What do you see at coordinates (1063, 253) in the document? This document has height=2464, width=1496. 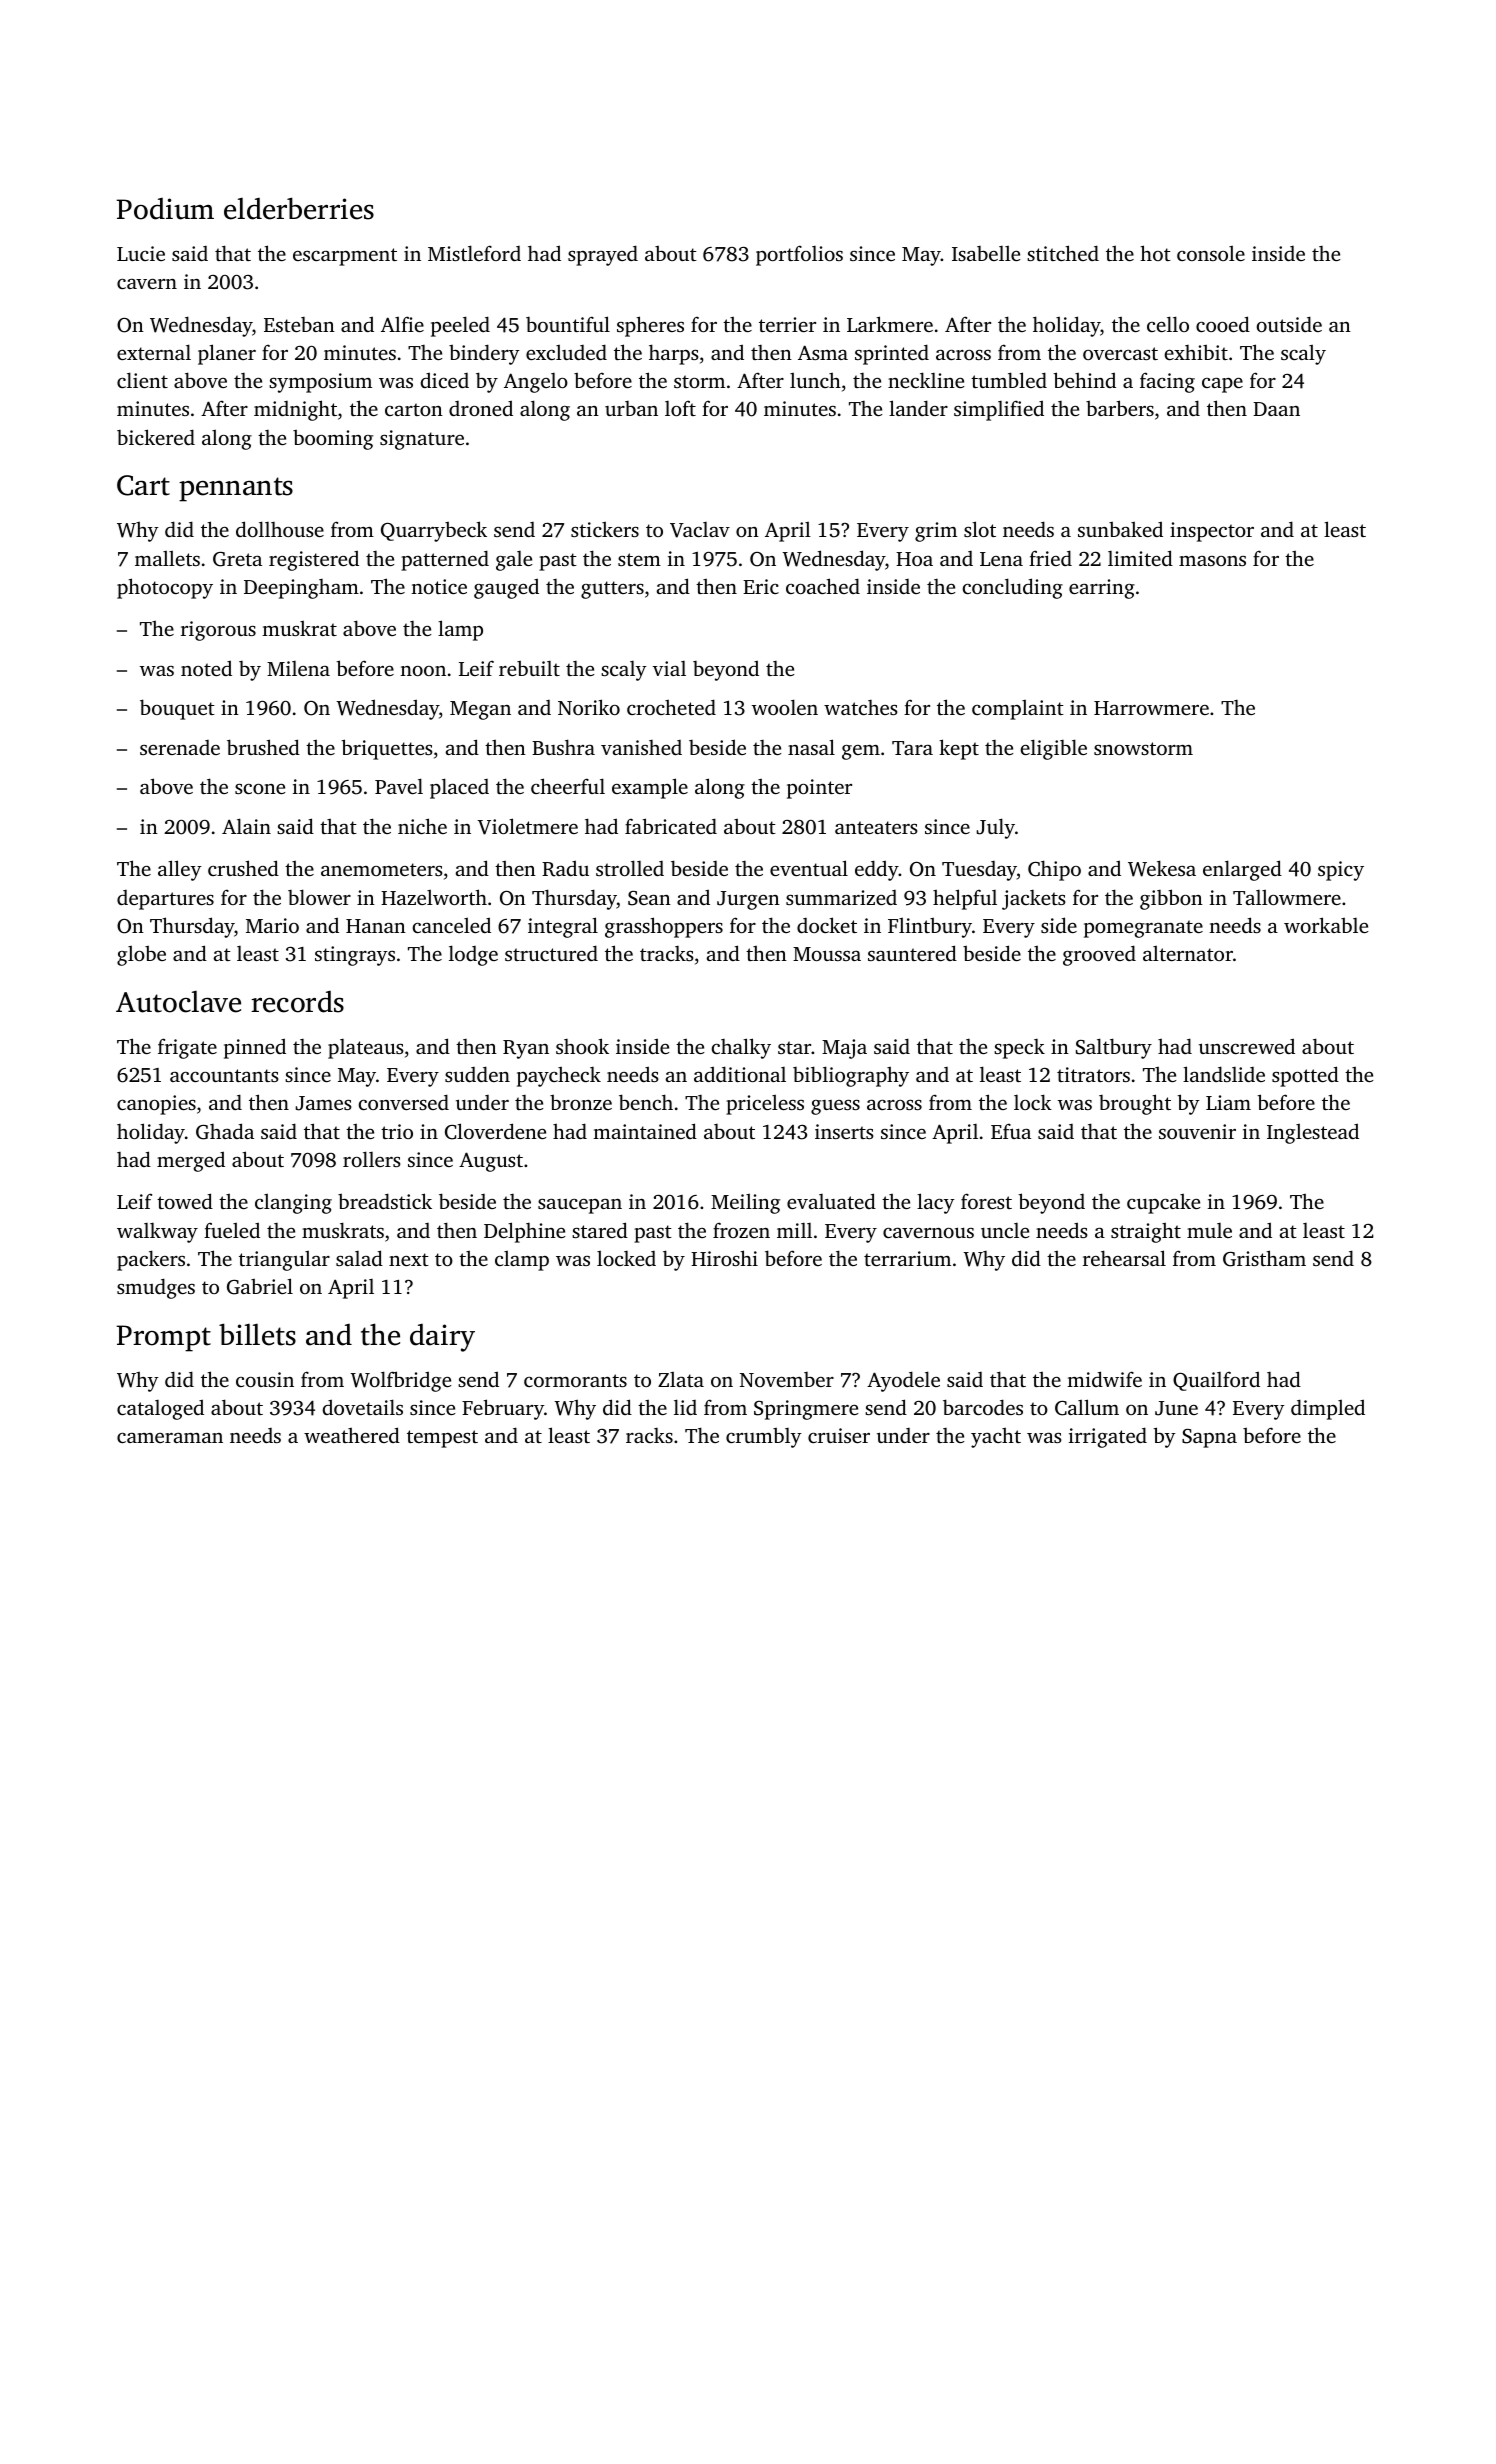 I see `stitched` at bounding box center [1063, 253].
